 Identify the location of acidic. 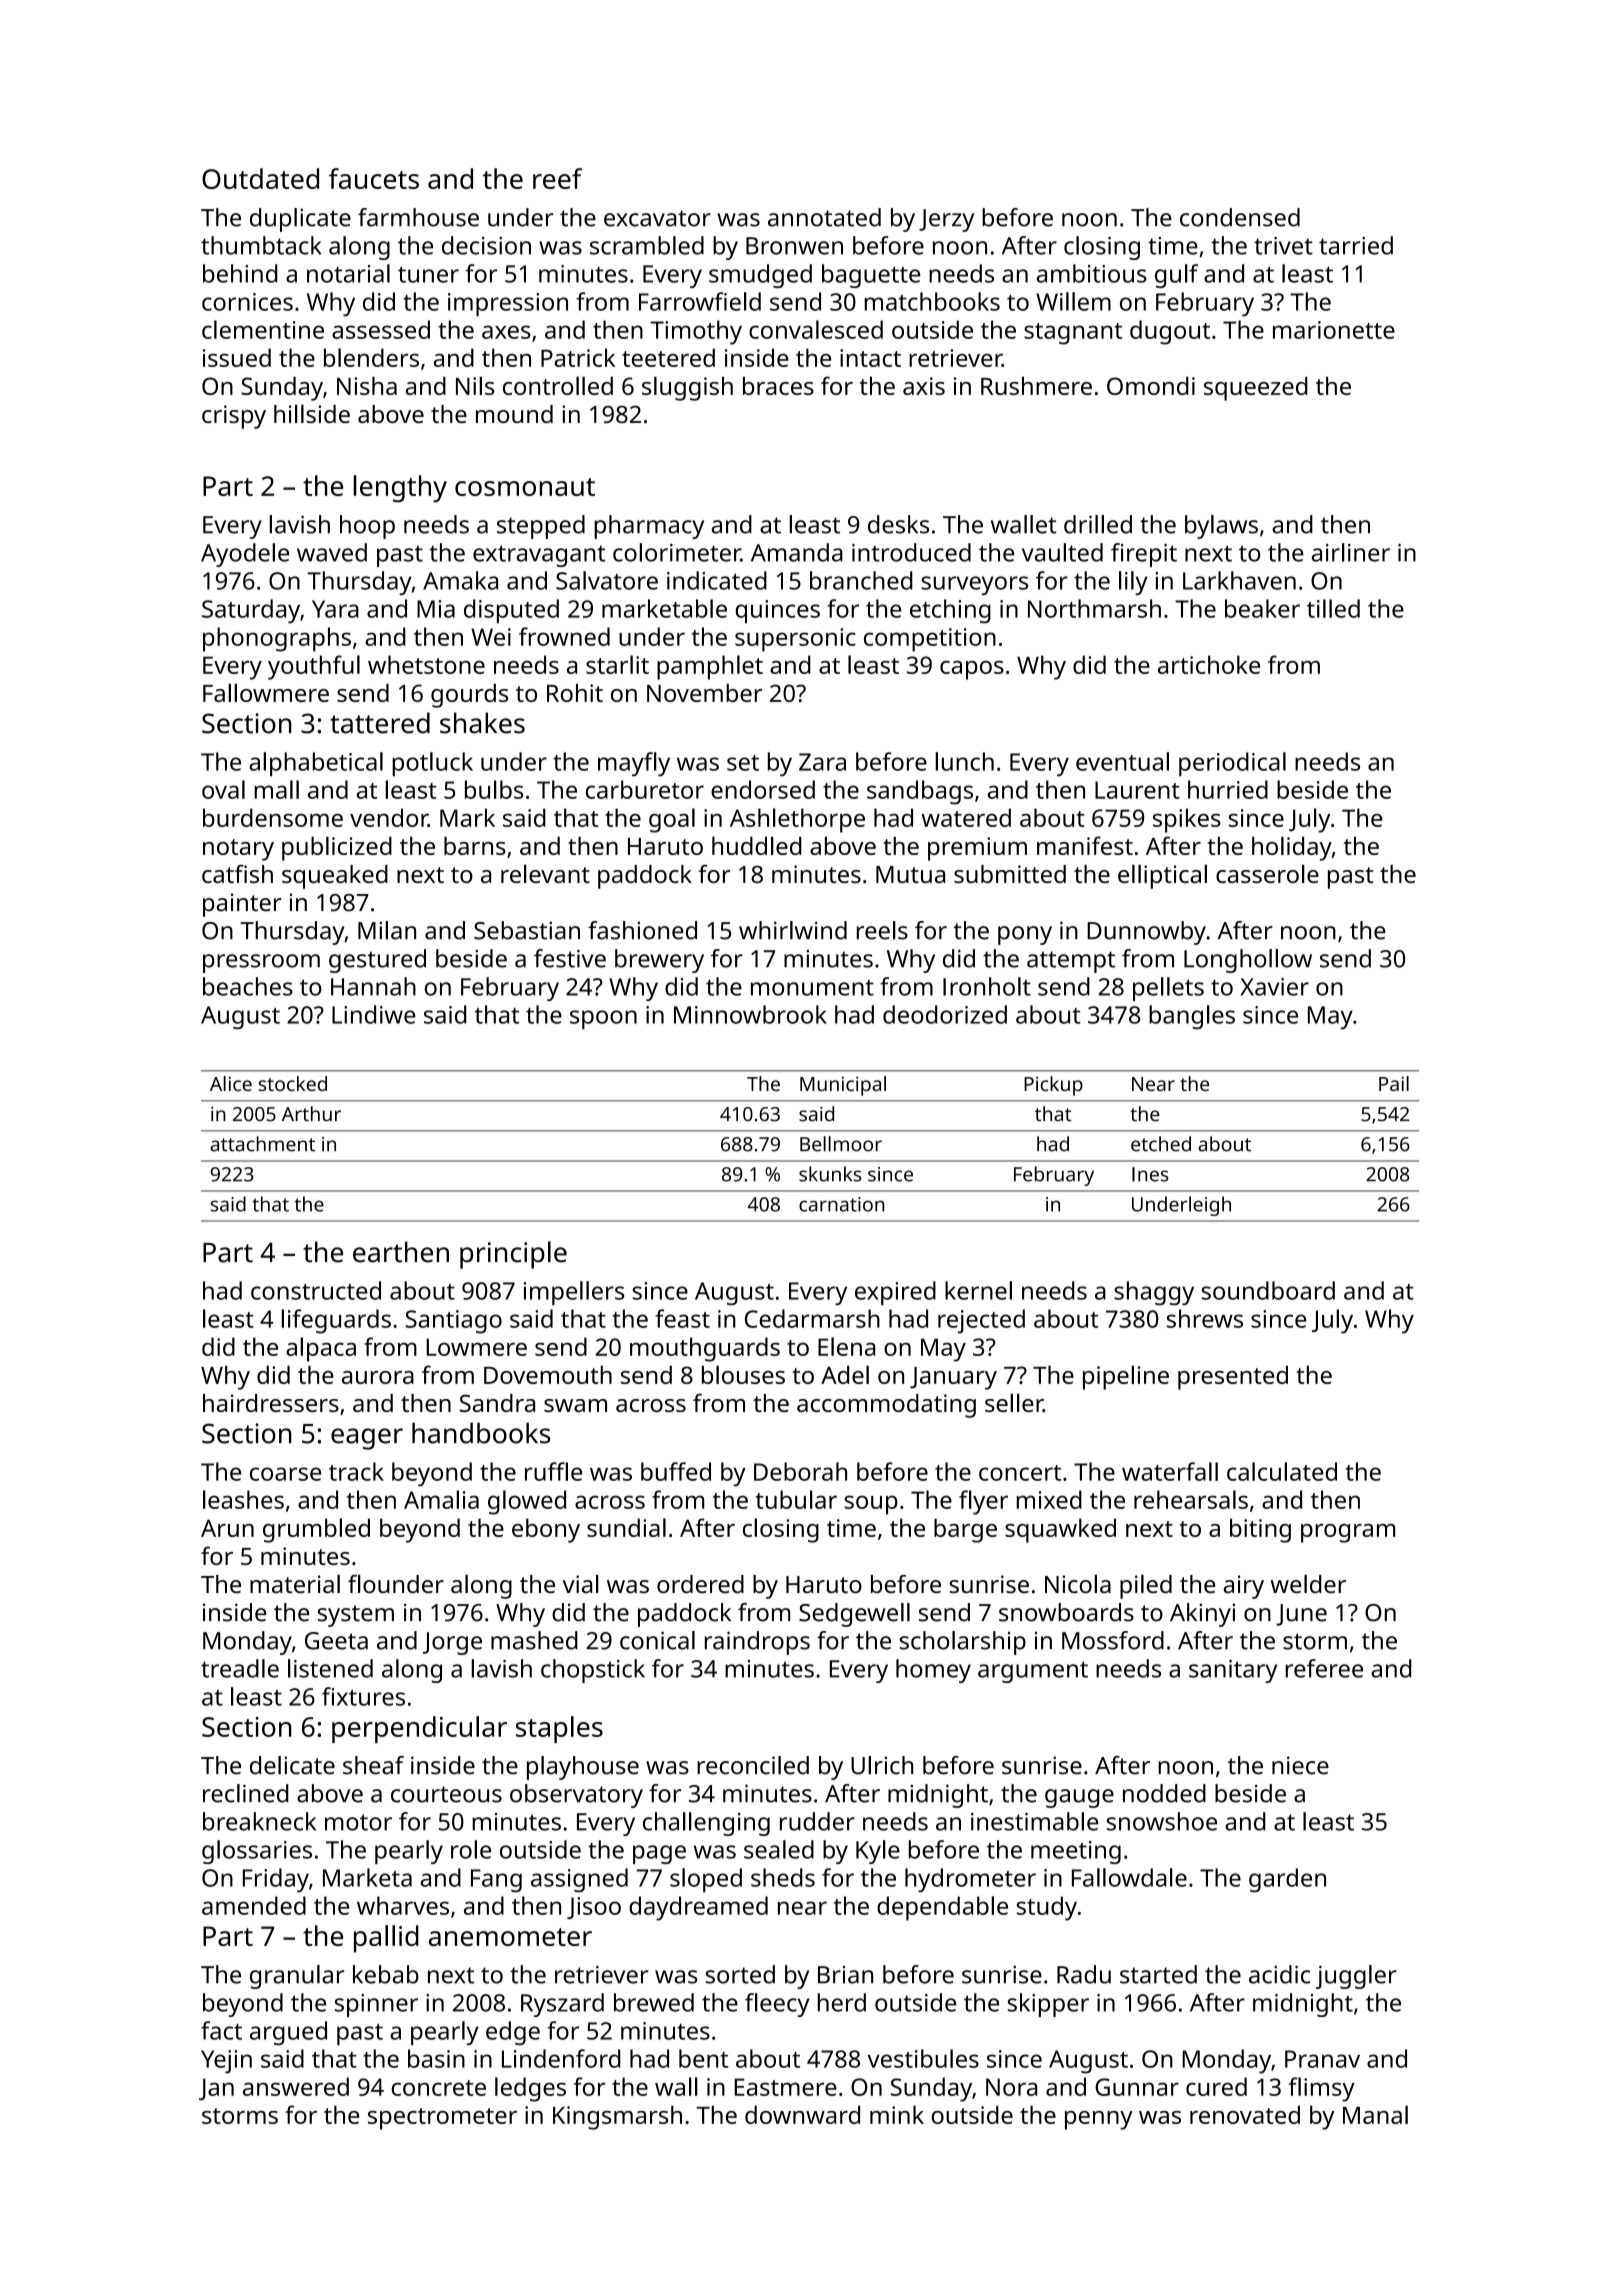
(1279, 1974).
